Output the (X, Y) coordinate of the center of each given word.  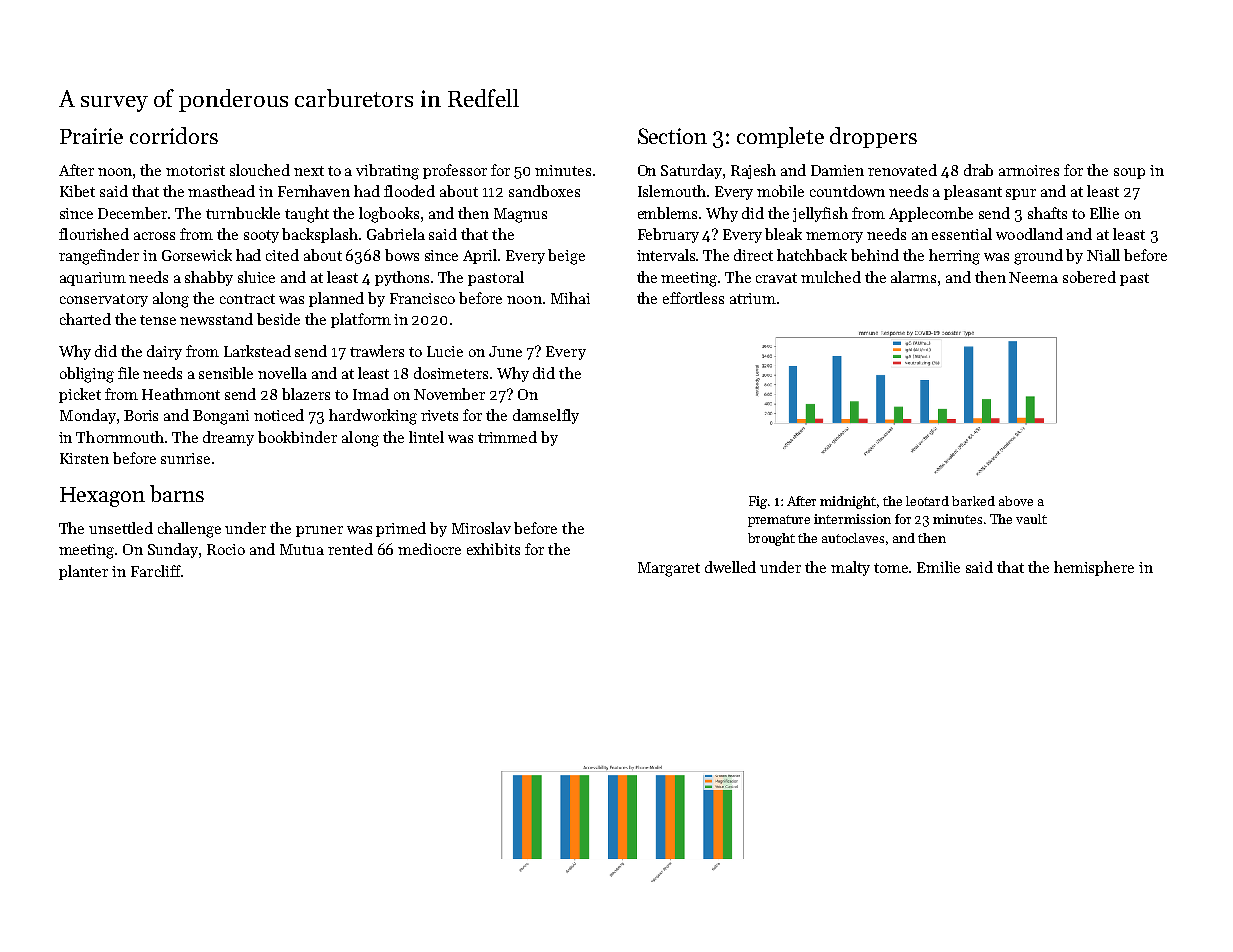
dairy (164, 352)
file (128, 373)
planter (83, 572)
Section (672, 136)
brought (771, 539)
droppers (873, 137)
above (1016, 501)
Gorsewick (197, 255)
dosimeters (451, 373)
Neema (1033, 277)
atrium (753, 298)
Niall (1103, 255)
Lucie (445, 351)
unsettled (121, 528)
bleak (783, 234)
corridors (174, 135)
